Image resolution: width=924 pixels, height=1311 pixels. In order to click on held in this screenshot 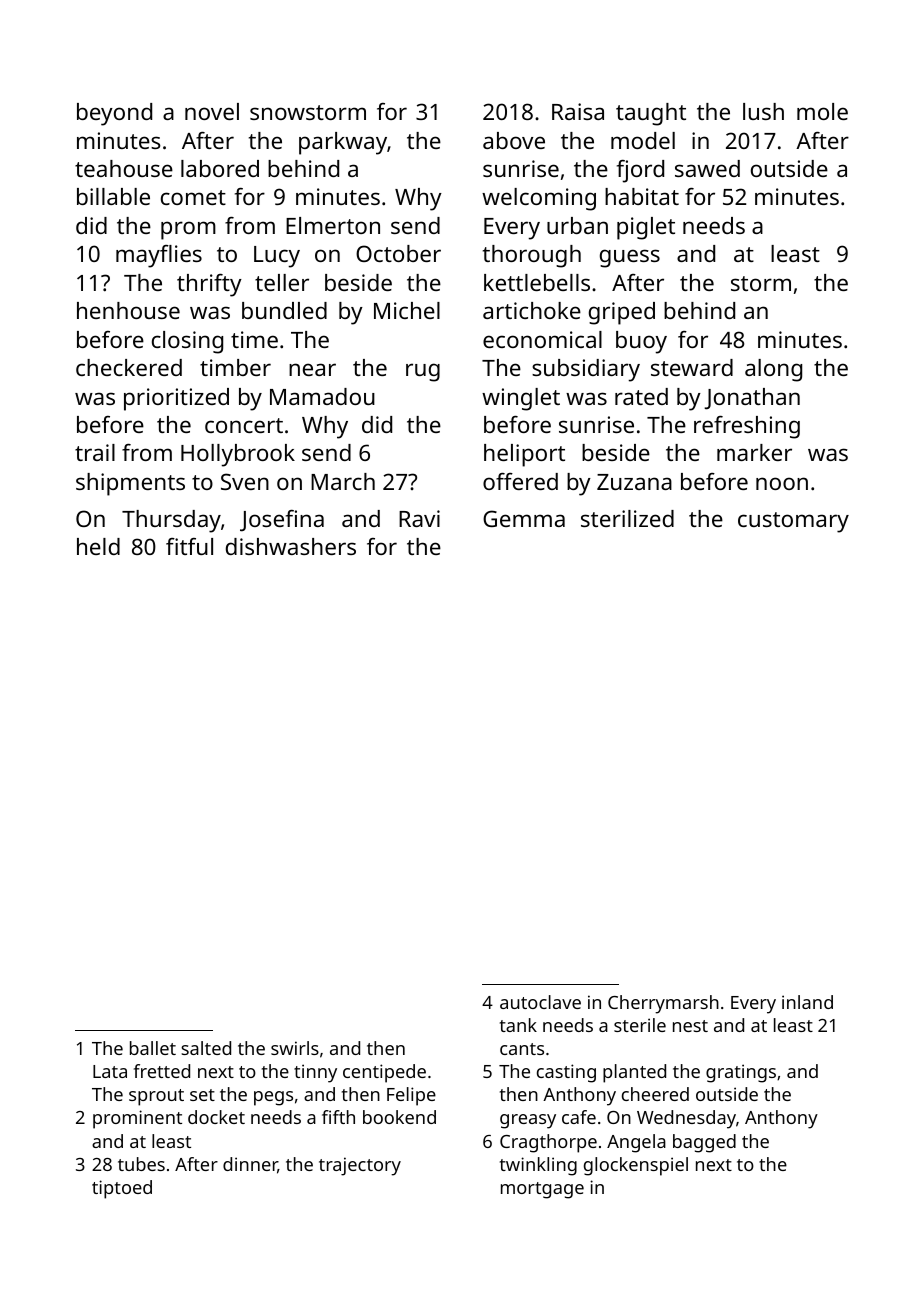, I will do `click(98, 546)`.
